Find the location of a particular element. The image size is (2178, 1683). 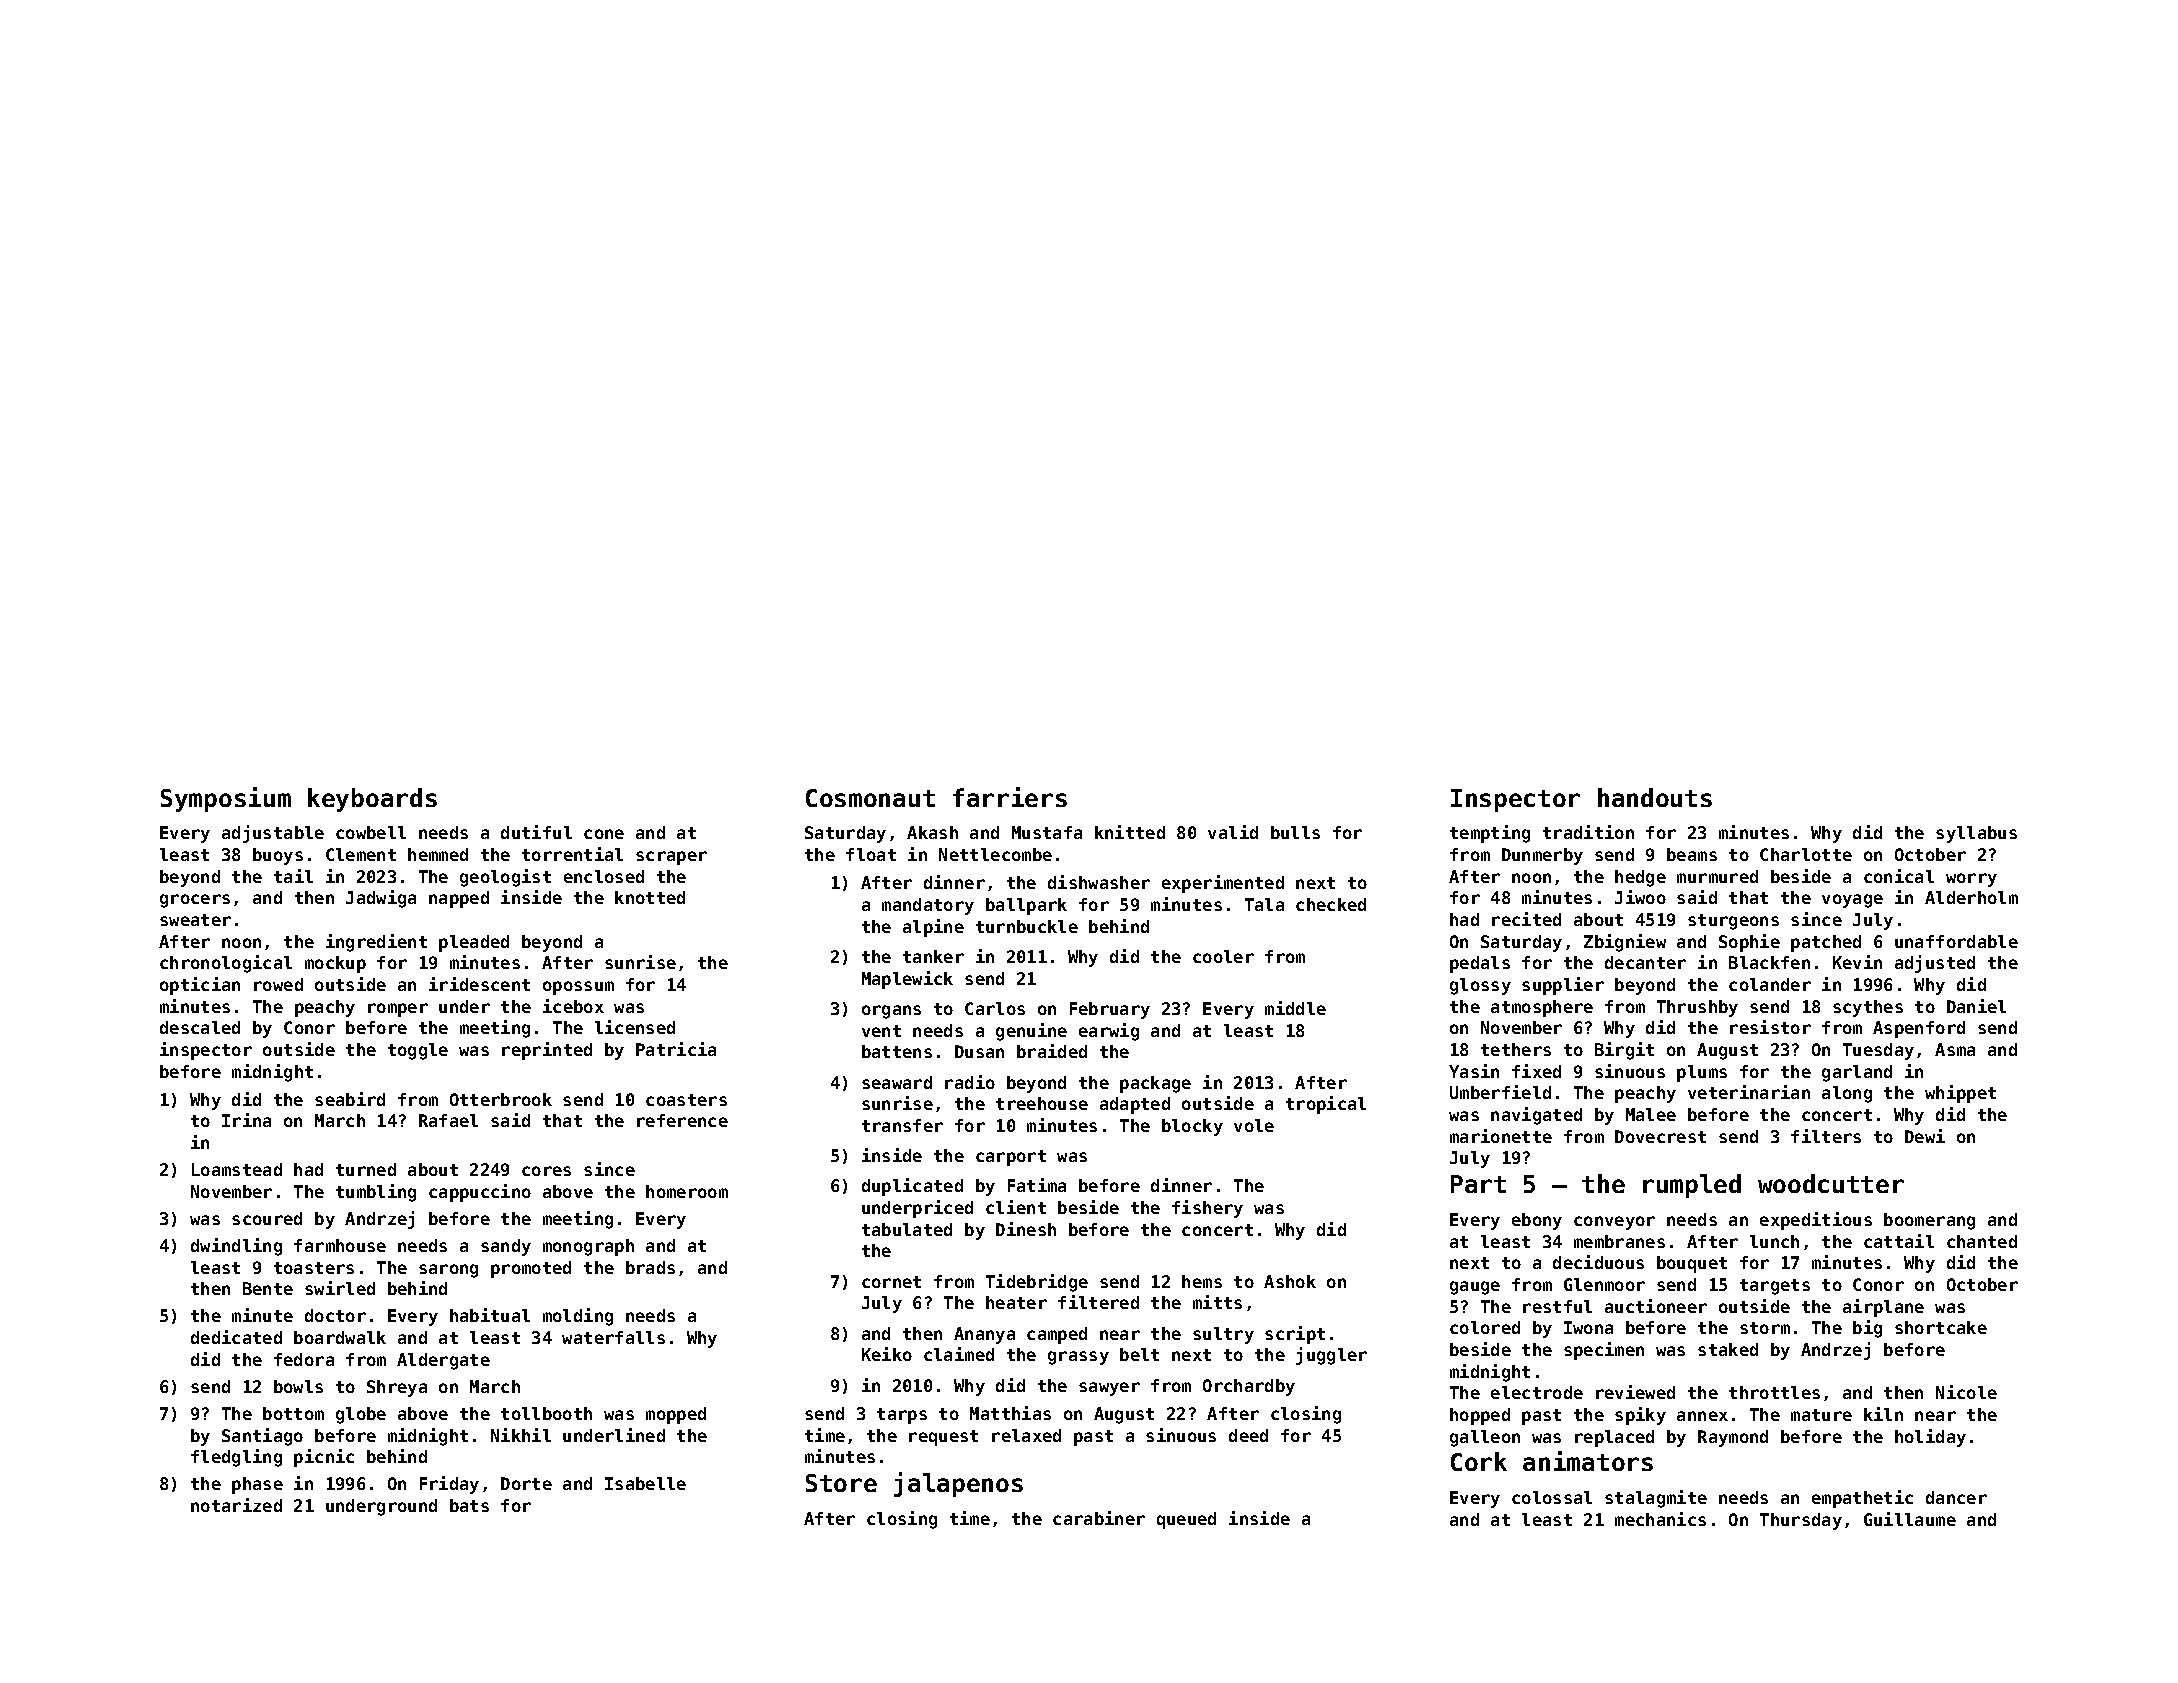

transfer is located at coordinates (902, 1125).
